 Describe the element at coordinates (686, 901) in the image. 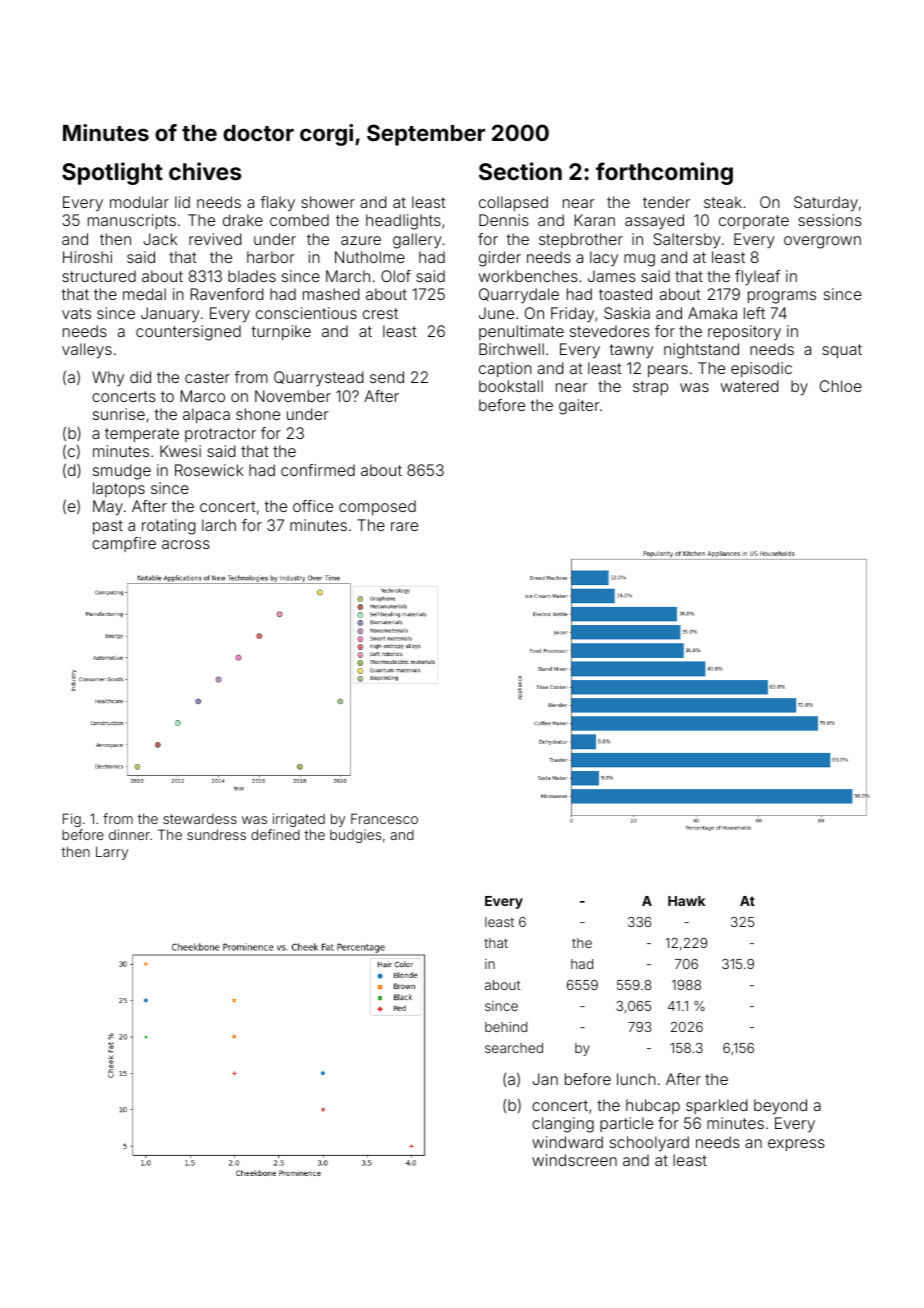

I see `Hawk` at that location.
